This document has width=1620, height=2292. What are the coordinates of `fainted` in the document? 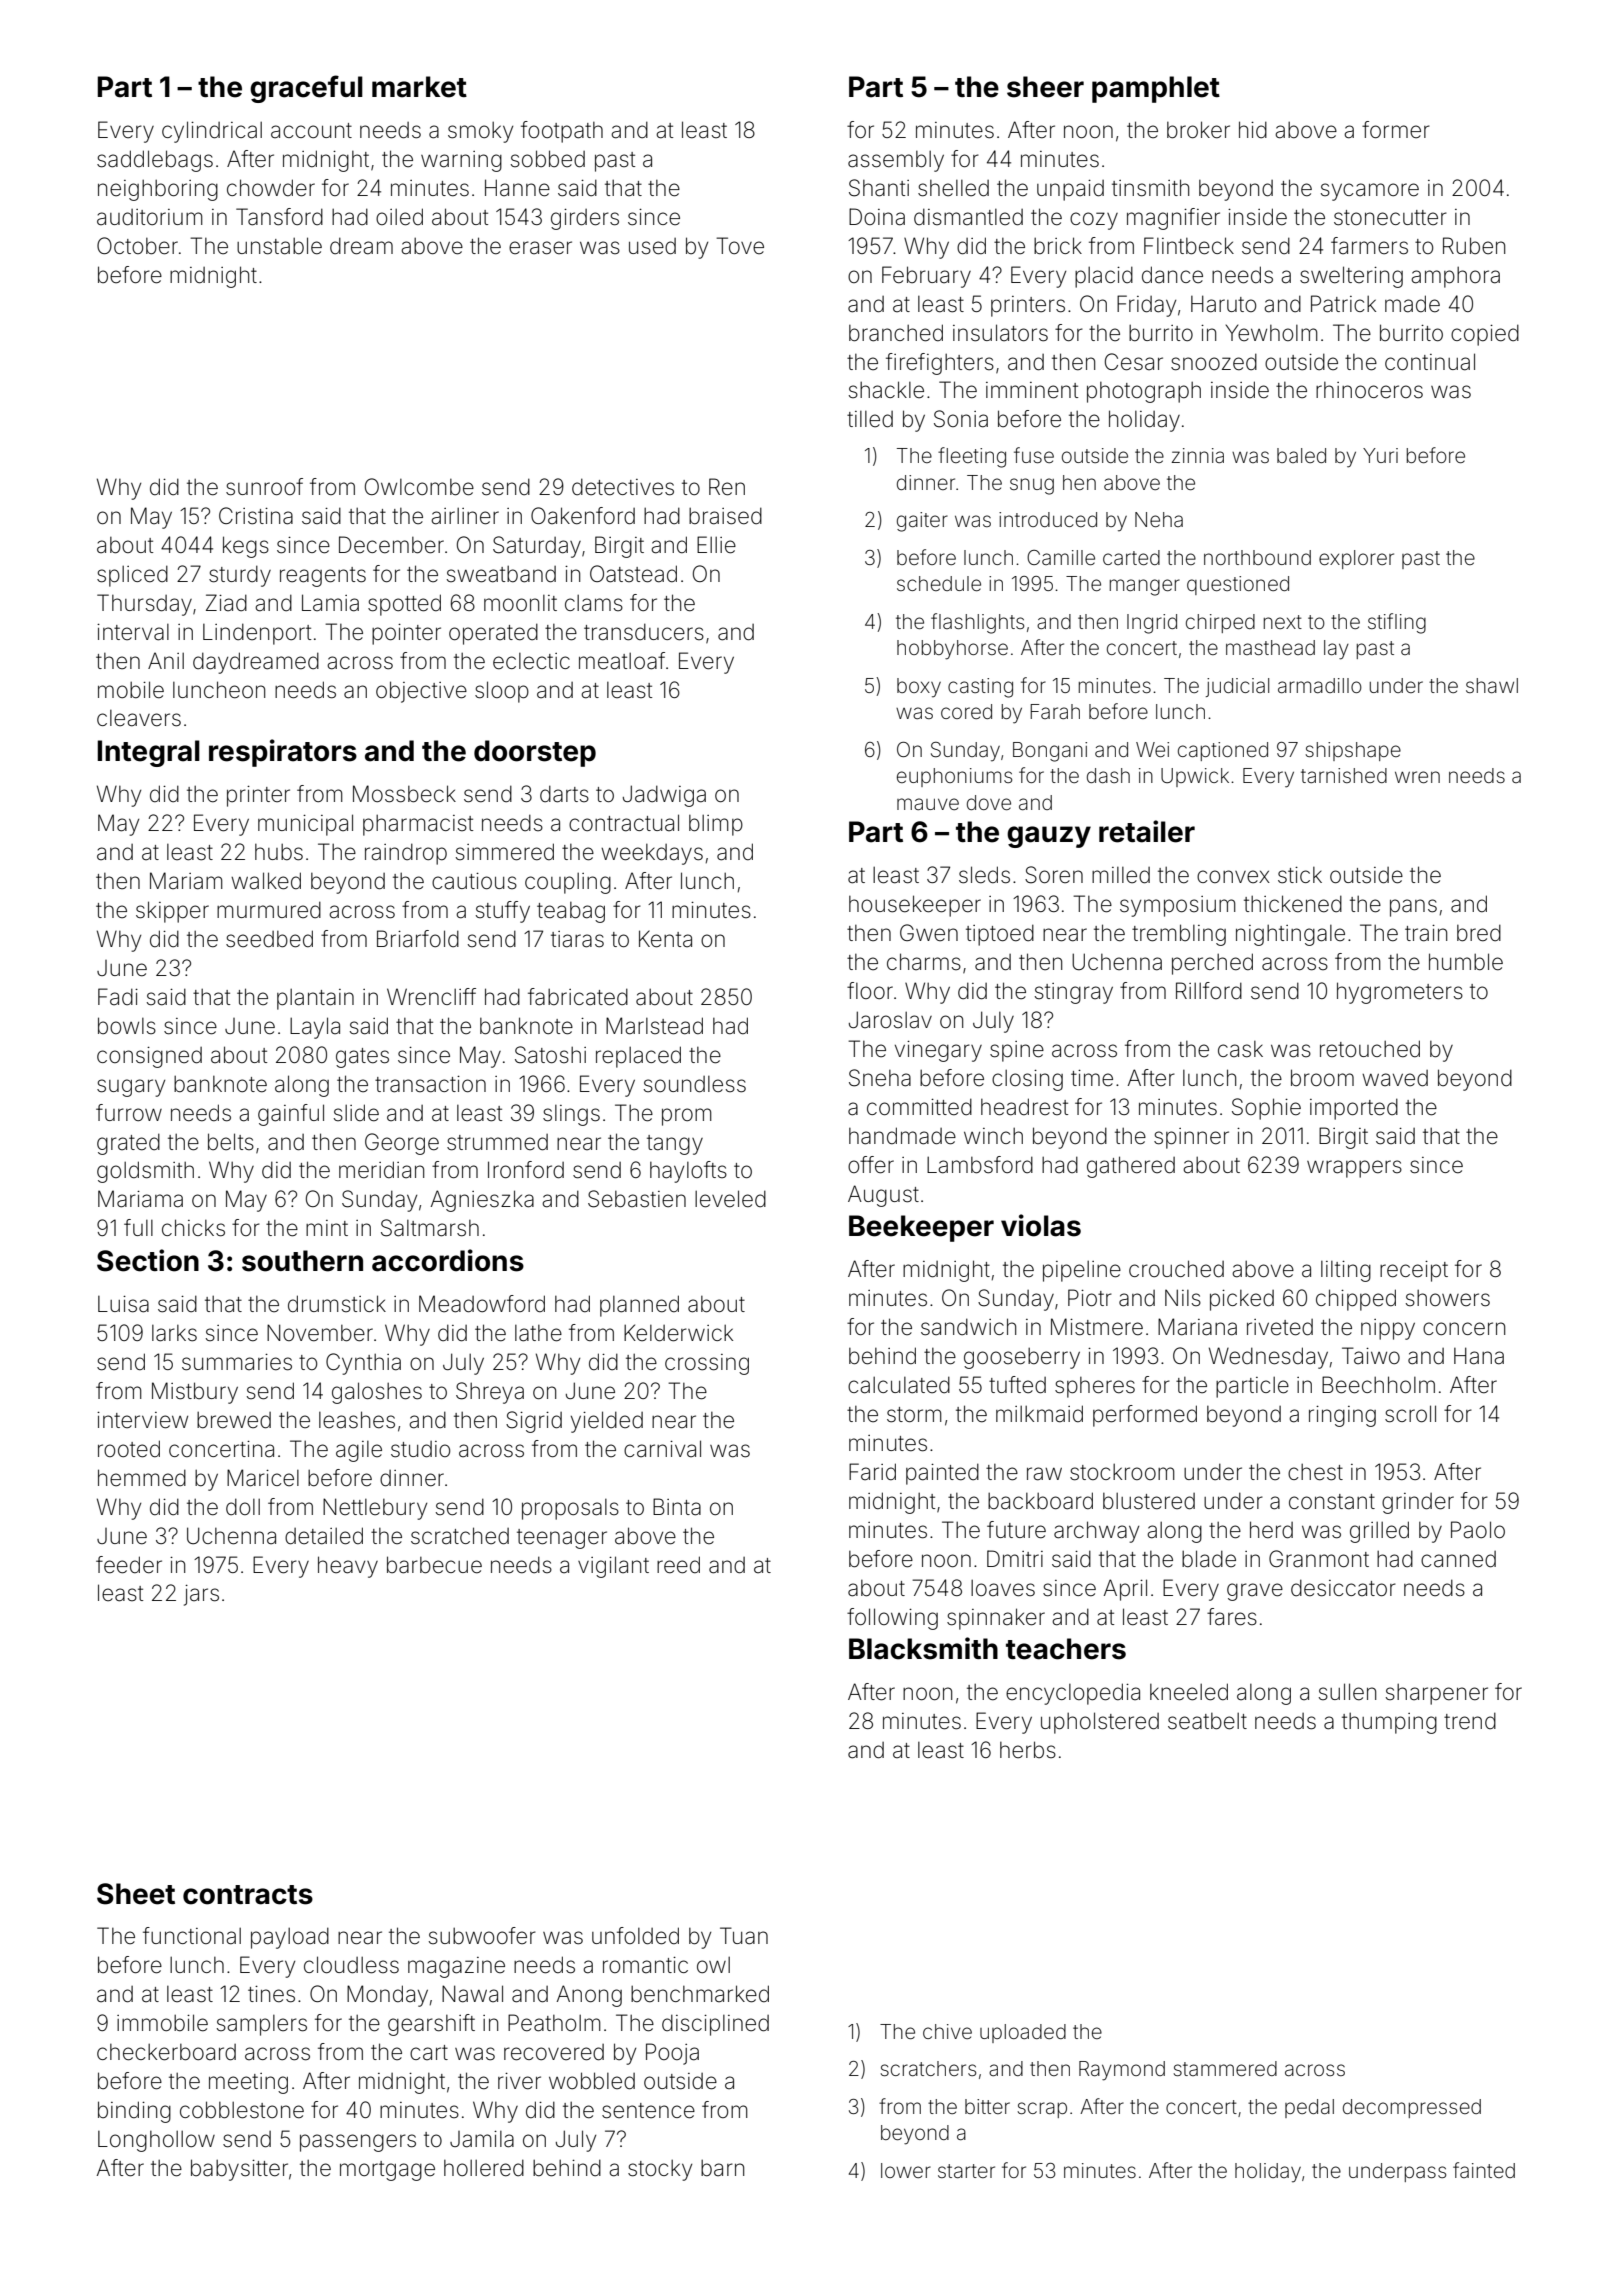 It's located at (1484, 2170).
